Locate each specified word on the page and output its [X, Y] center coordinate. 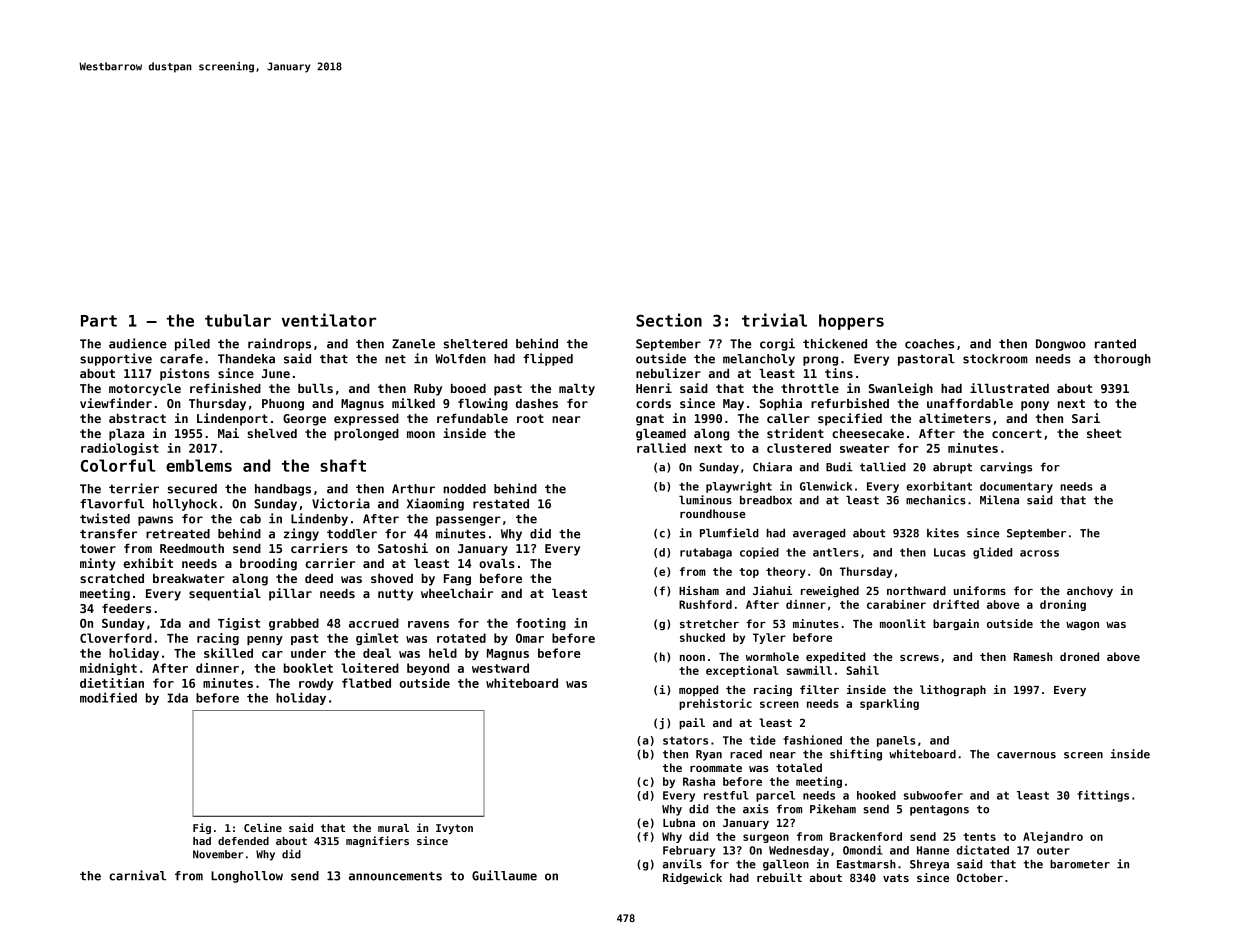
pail [692, 724]
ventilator [329, 320]
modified [108, 697]
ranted [1115, 344]
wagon [1082, 626]
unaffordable [970, 403]
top [749, 573]
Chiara [772, 467]
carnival [137, 875]
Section [669, 320]
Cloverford [116, 638]
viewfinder [116, 403]
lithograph [953, 691]
